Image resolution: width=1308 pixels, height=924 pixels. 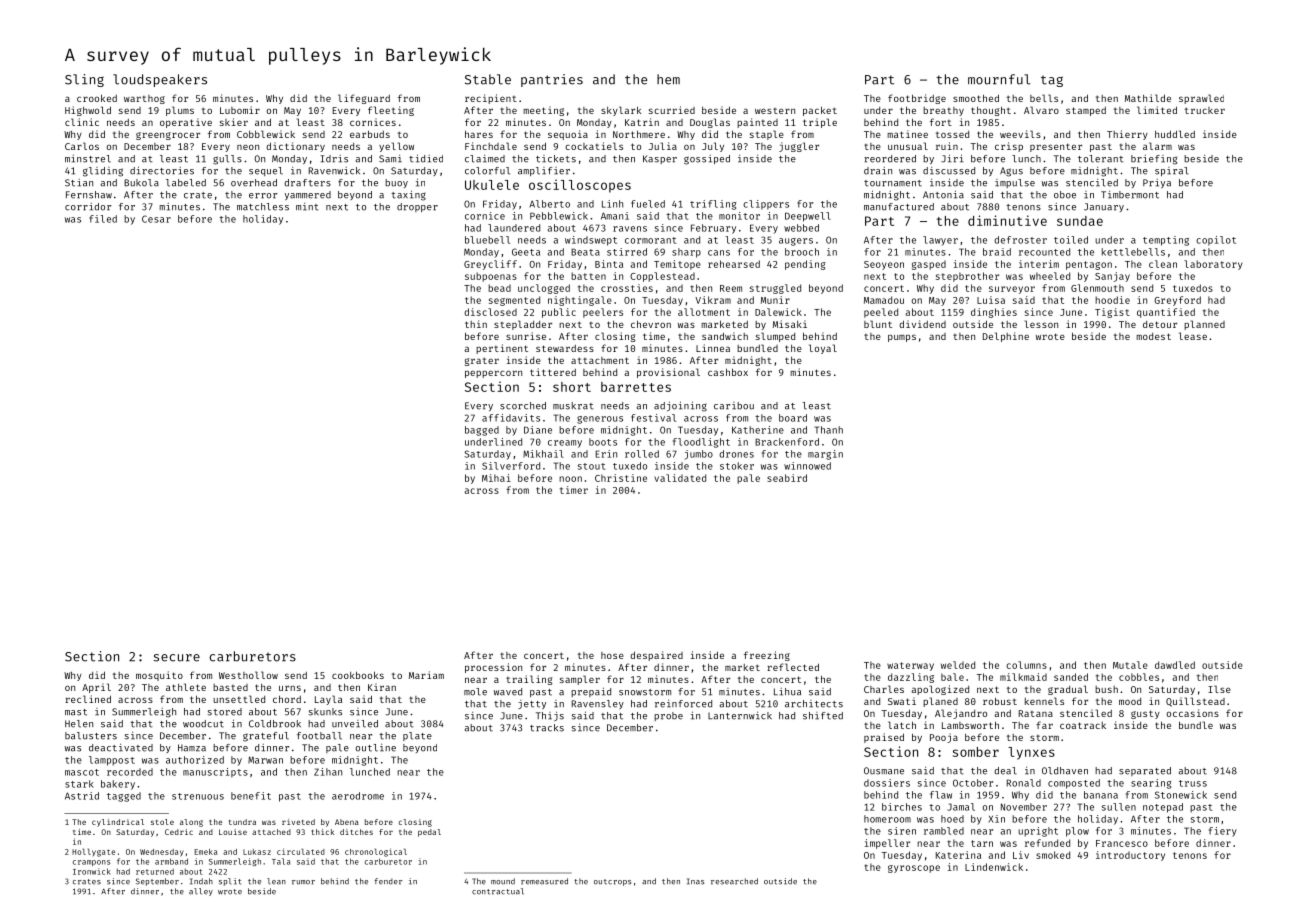 What do you see at coordinates (707, 160) in the screenshot?
I see `gossiped` at bounding box center [707, 160].
